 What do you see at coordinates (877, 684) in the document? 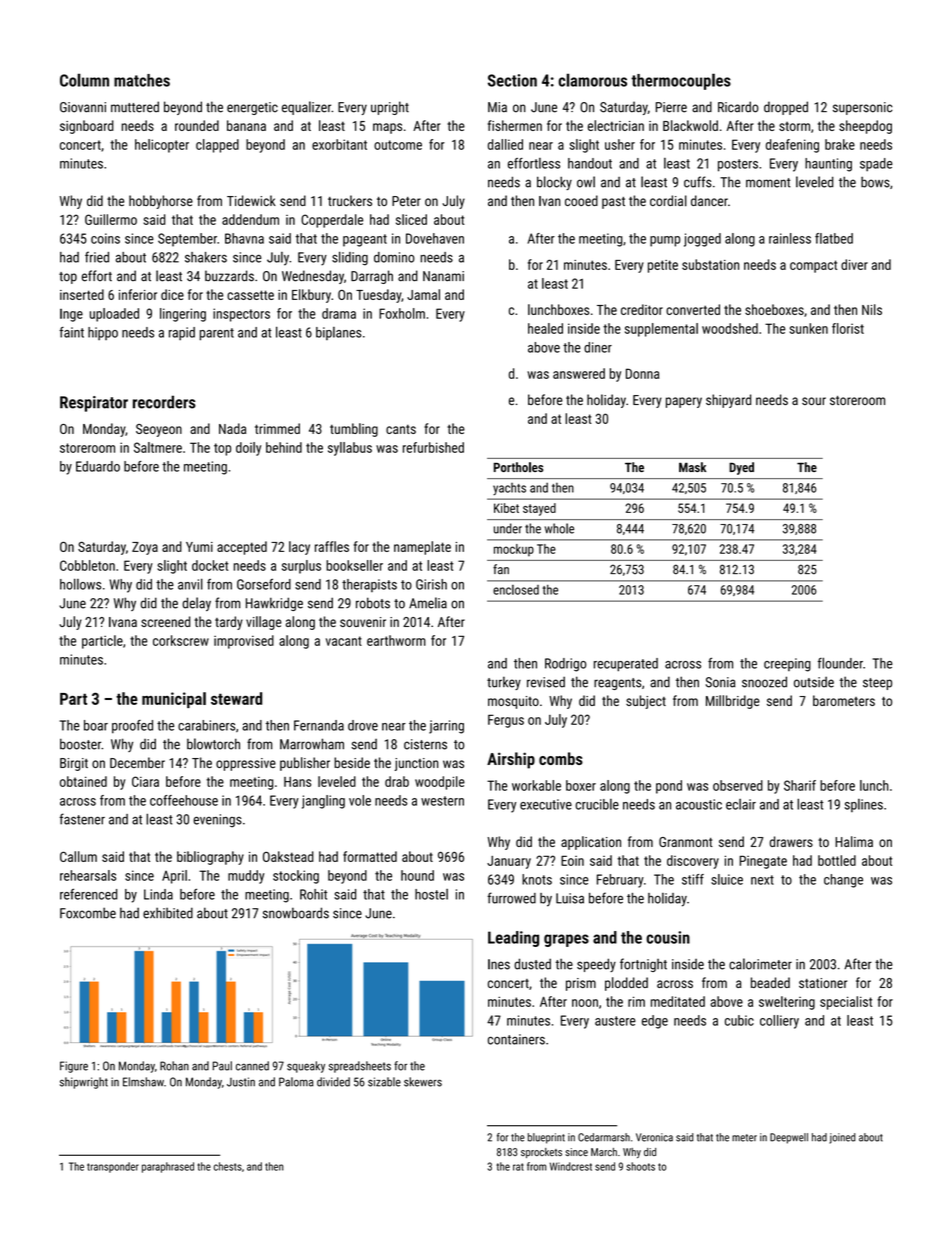
I see `steep` at bounding box center [877, 684].
